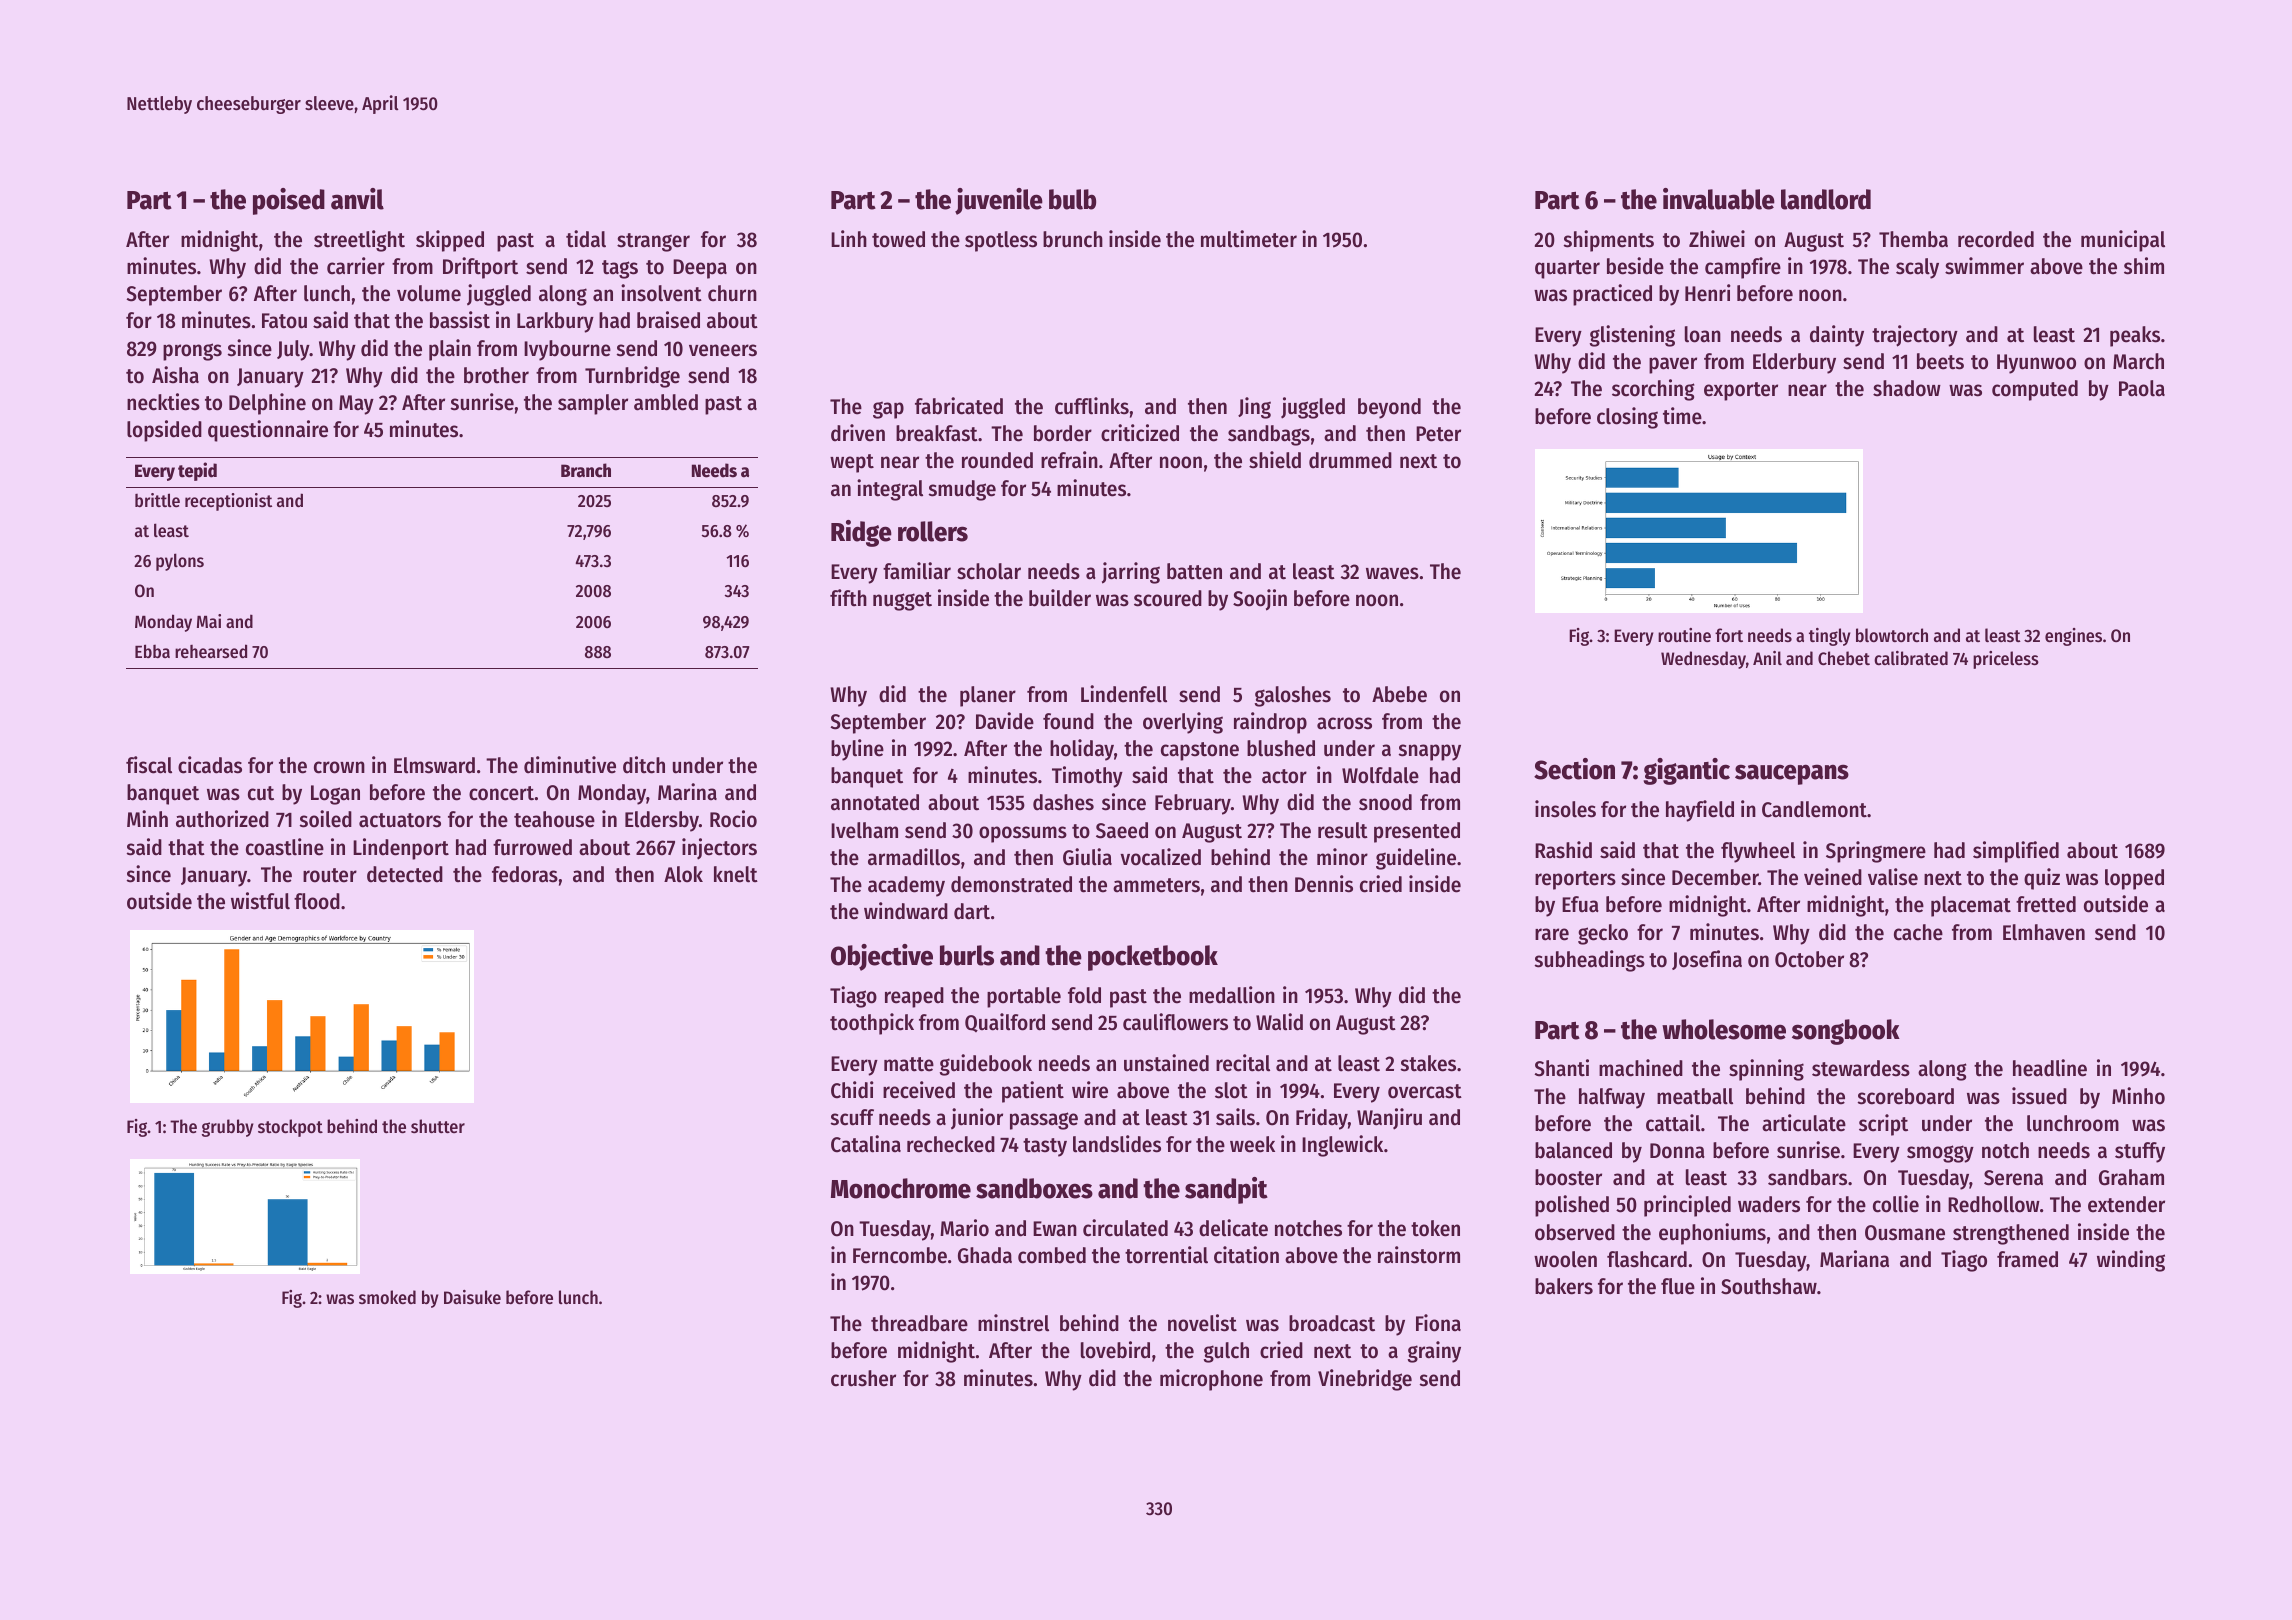 Image resolution: width=2292 pixels, height=1620 pixels. What do you see at coordinates (1826, 199) in the document?
I see `landlord` at bounding box center [1826, 199].
